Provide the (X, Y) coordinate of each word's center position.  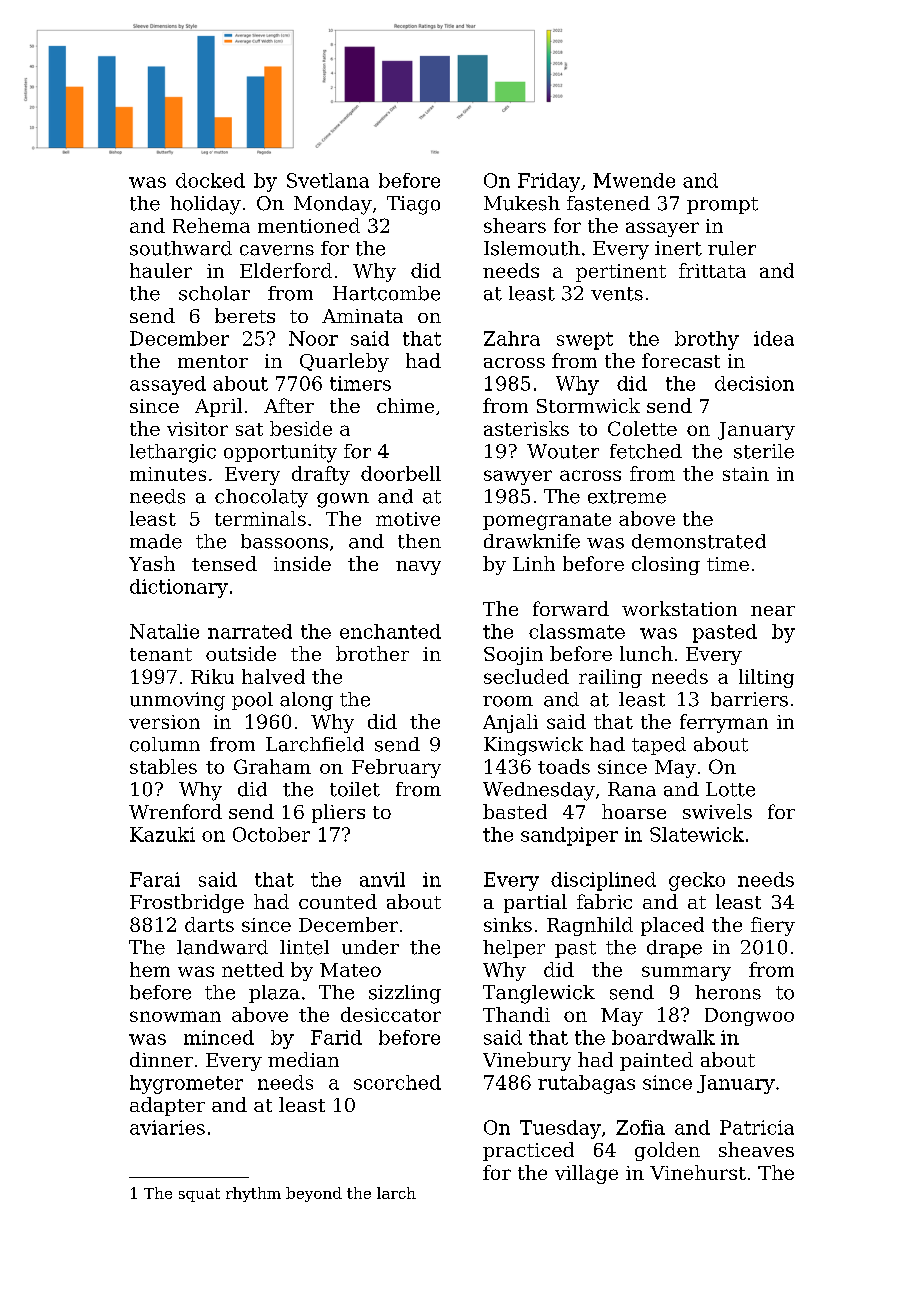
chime (405, 405)
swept (585, 341)
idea (774, 338)
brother (372, 653)
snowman (175, 1016)
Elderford (286, 270)
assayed (168, 385)
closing (666, 565)
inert (678, 248)
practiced (528, 1151)
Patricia (757, 1127)
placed (672, 926)
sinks (508, 924)
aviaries (167, 1127)
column (165, 744)
